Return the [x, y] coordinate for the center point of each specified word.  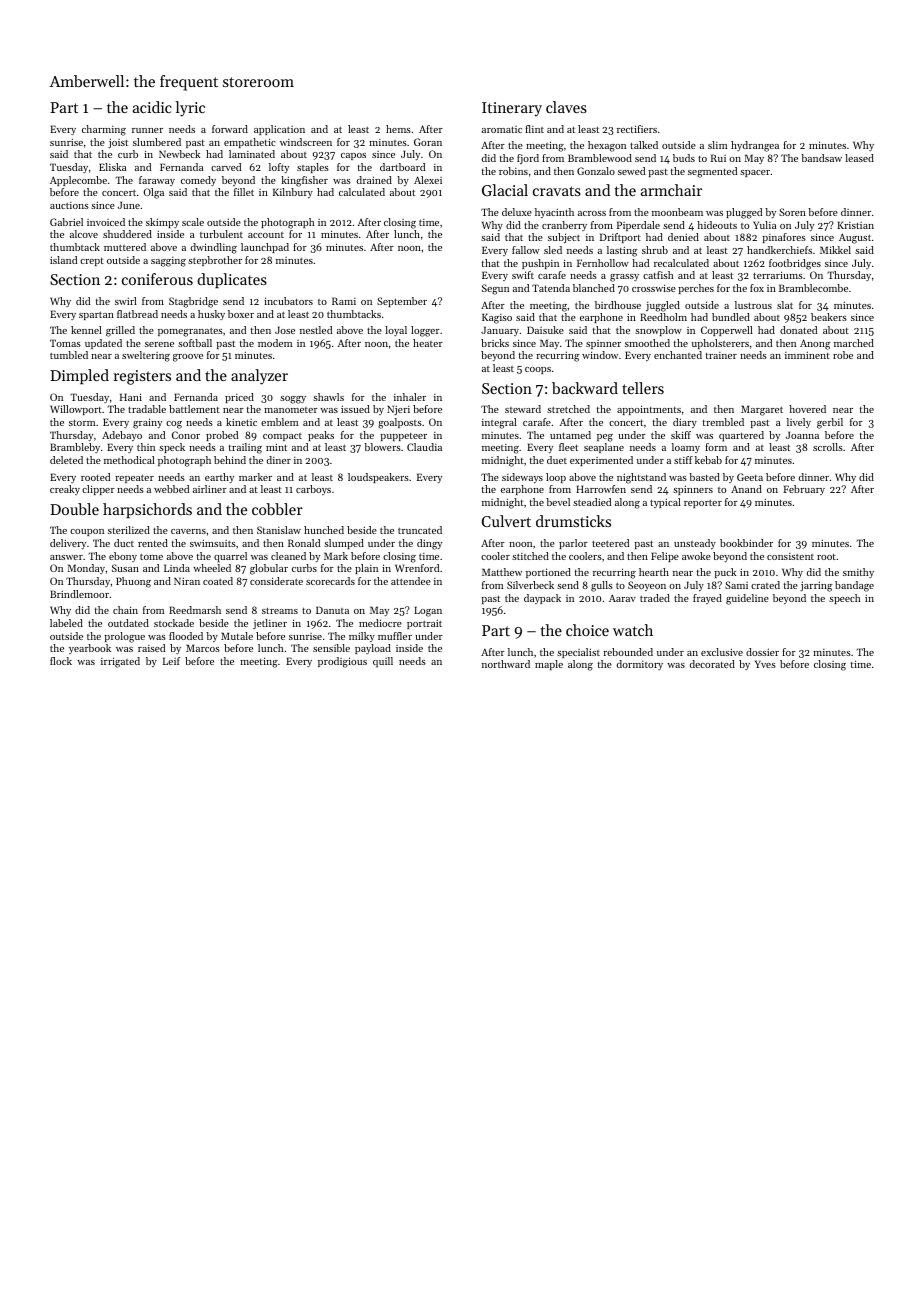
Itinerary [512, 109]
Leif [171, 661]
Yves [765, 664]
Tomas [65, 343]
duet [557, 460]
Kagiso [497, 318]
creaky [65, 490]
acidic [152, 107]
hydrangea [755, 146]
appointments [649, 410]
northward [506, 664]
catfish [658, 275]
